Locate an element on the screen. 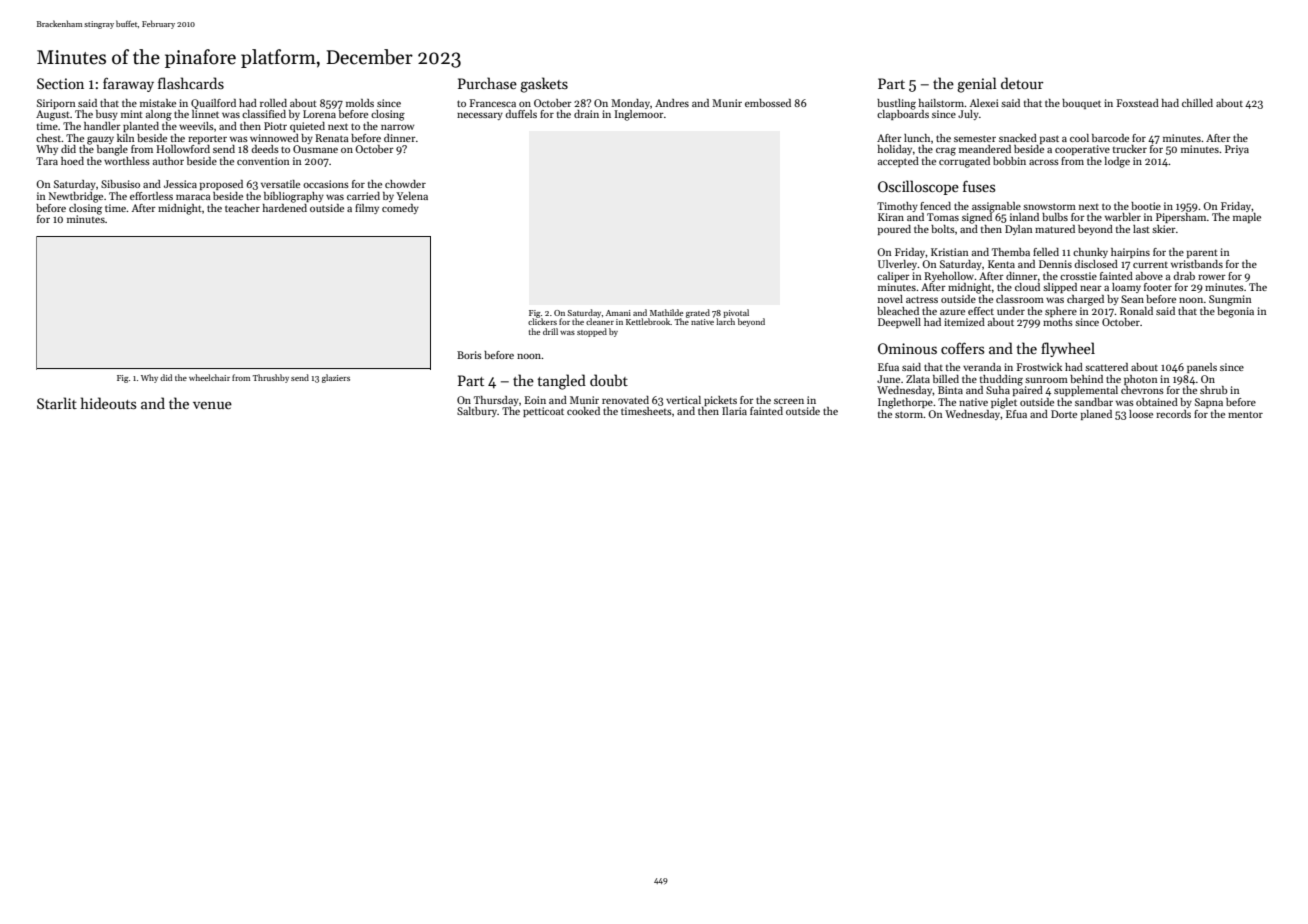  Ronald is located at coordinates (1136, 311).
